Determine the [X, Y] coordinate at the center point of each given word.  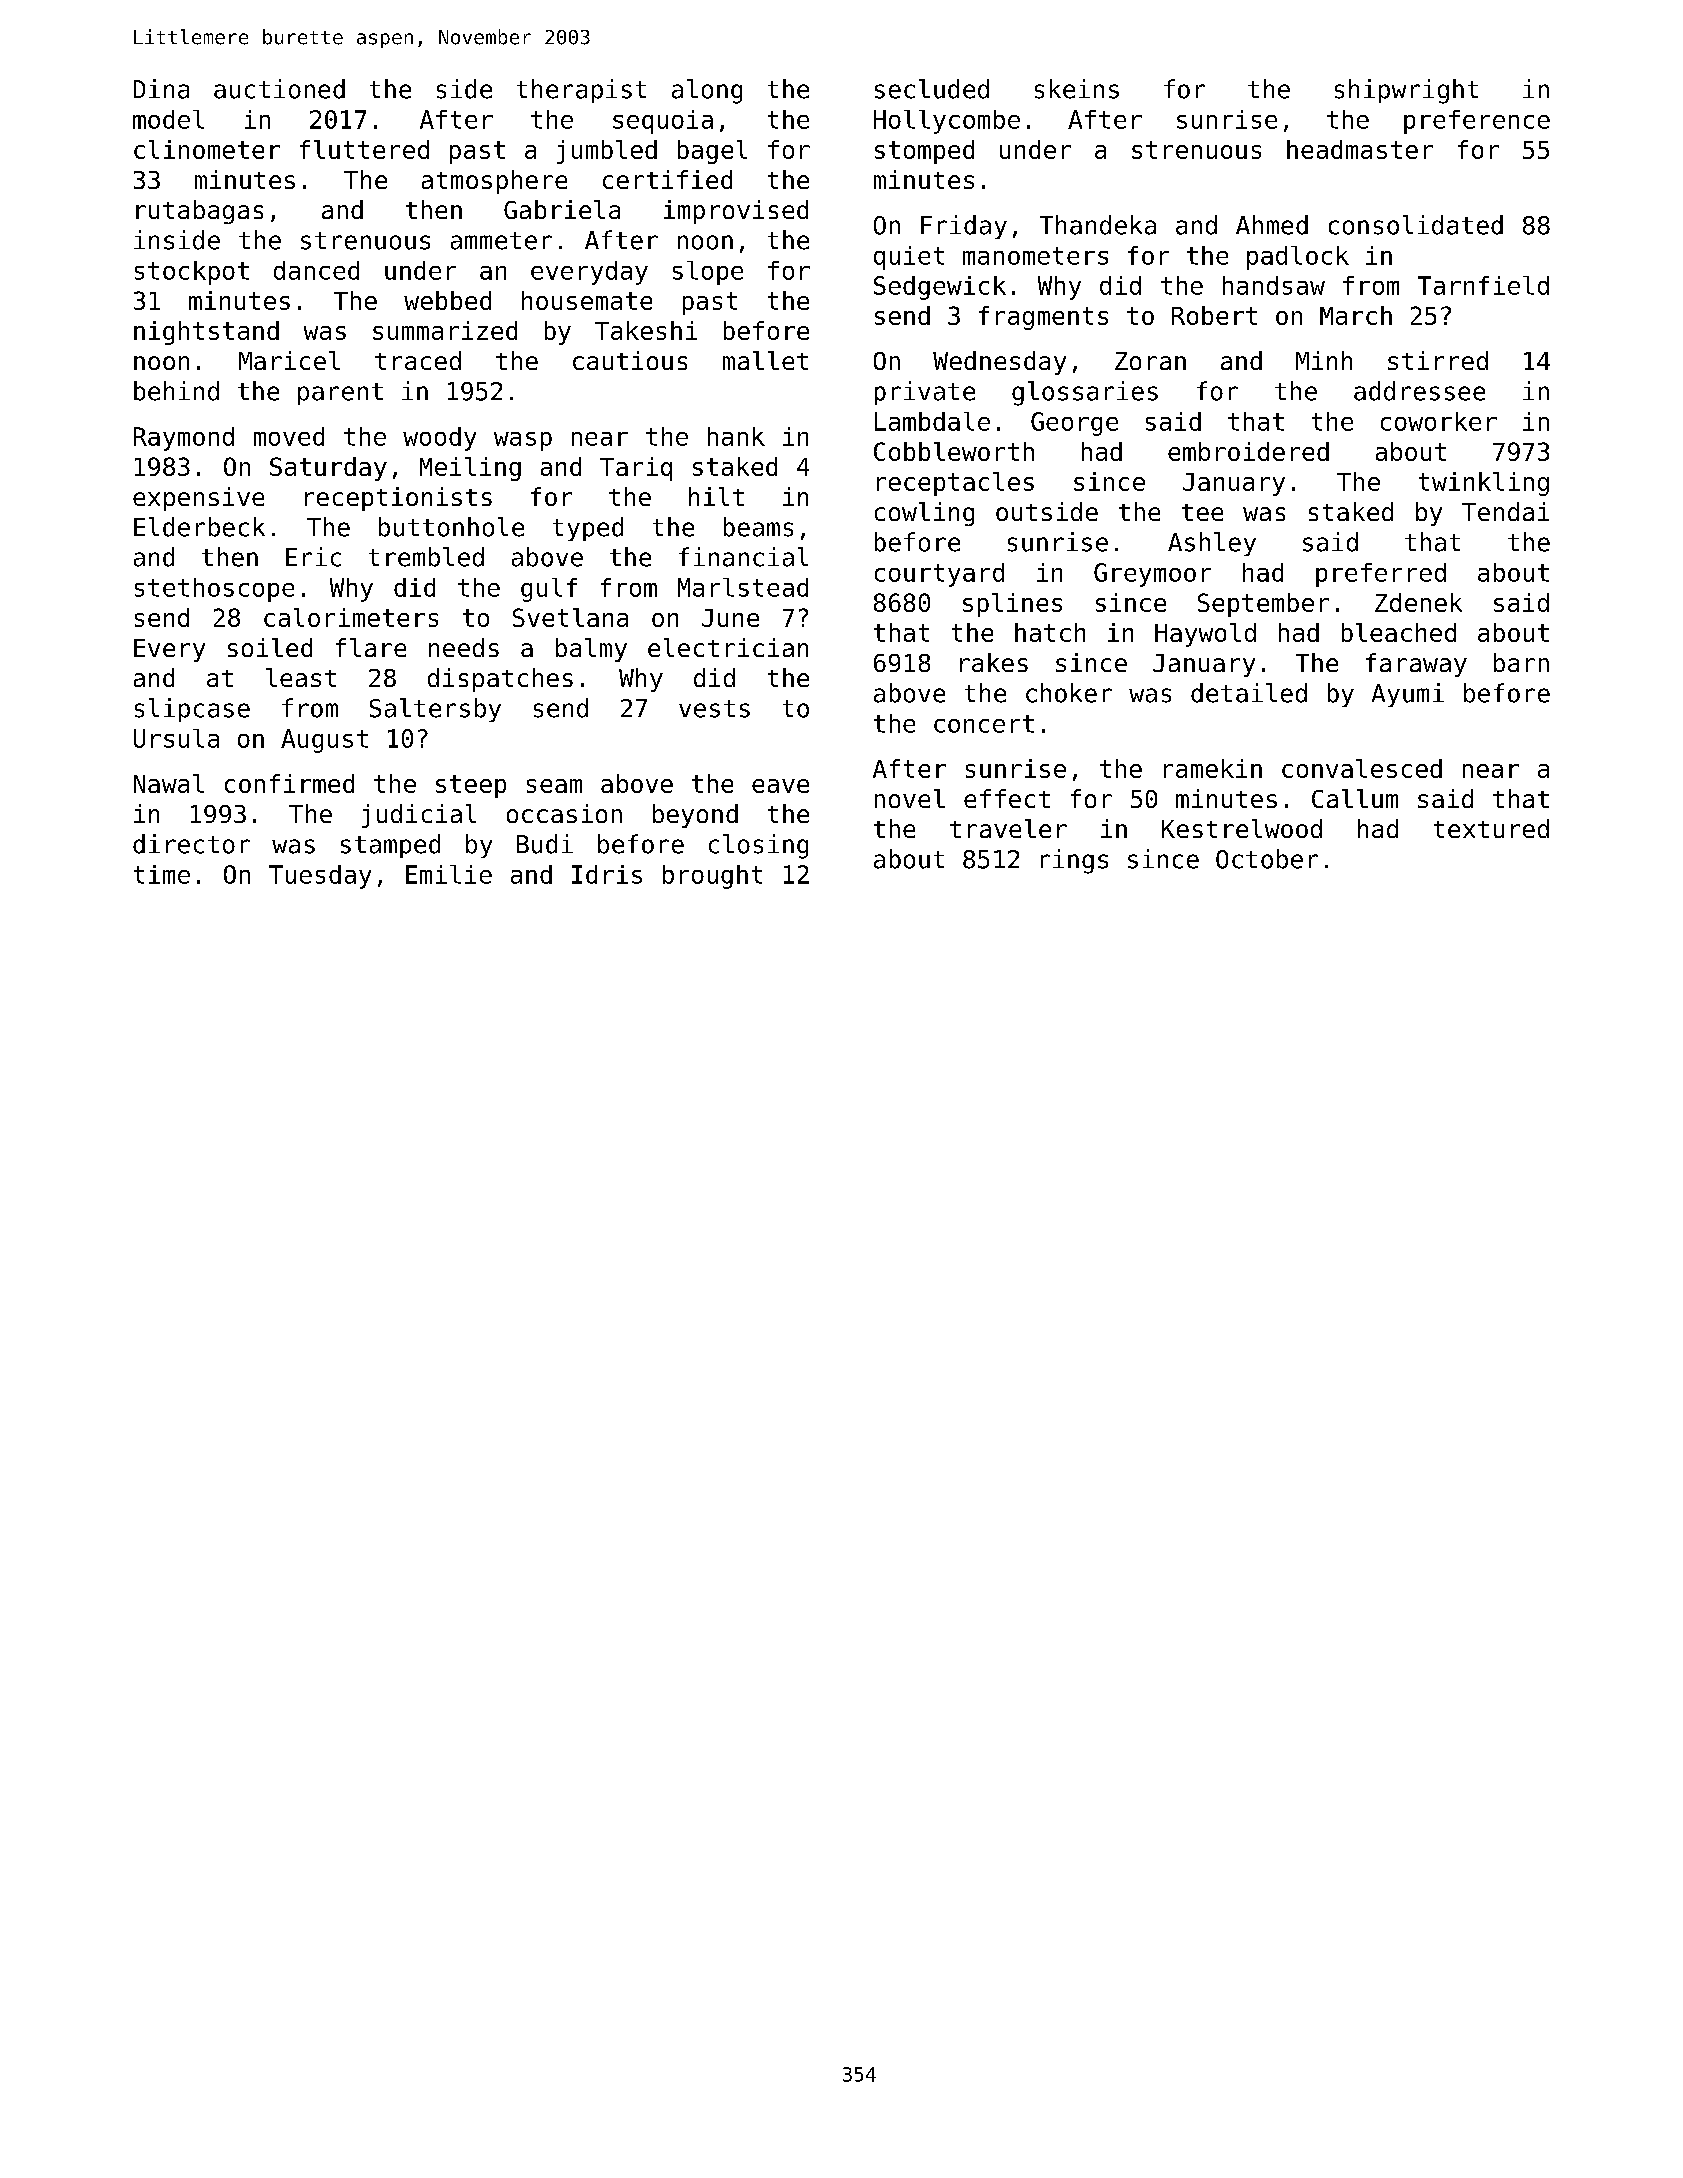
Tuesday [320, 877]
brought [712, 877]
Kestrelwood [1242, 828]
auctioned [279, 89]
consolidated [1416, 225]
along [707, 91]
